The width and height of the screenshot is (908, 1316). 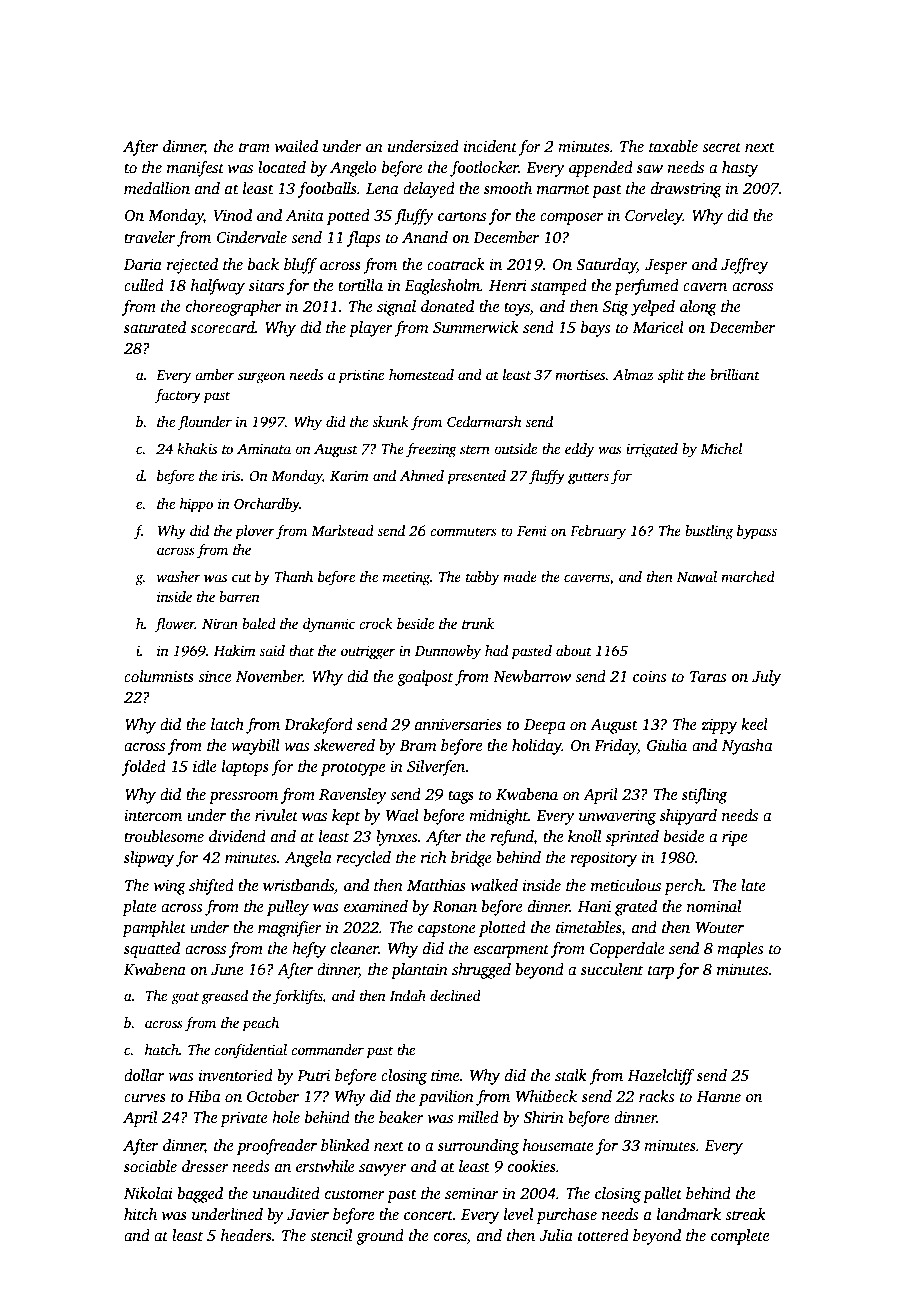 What do you see at coordinates (766, 678) in the screenshot?
I see `July` at bounding box center [766, 678].
